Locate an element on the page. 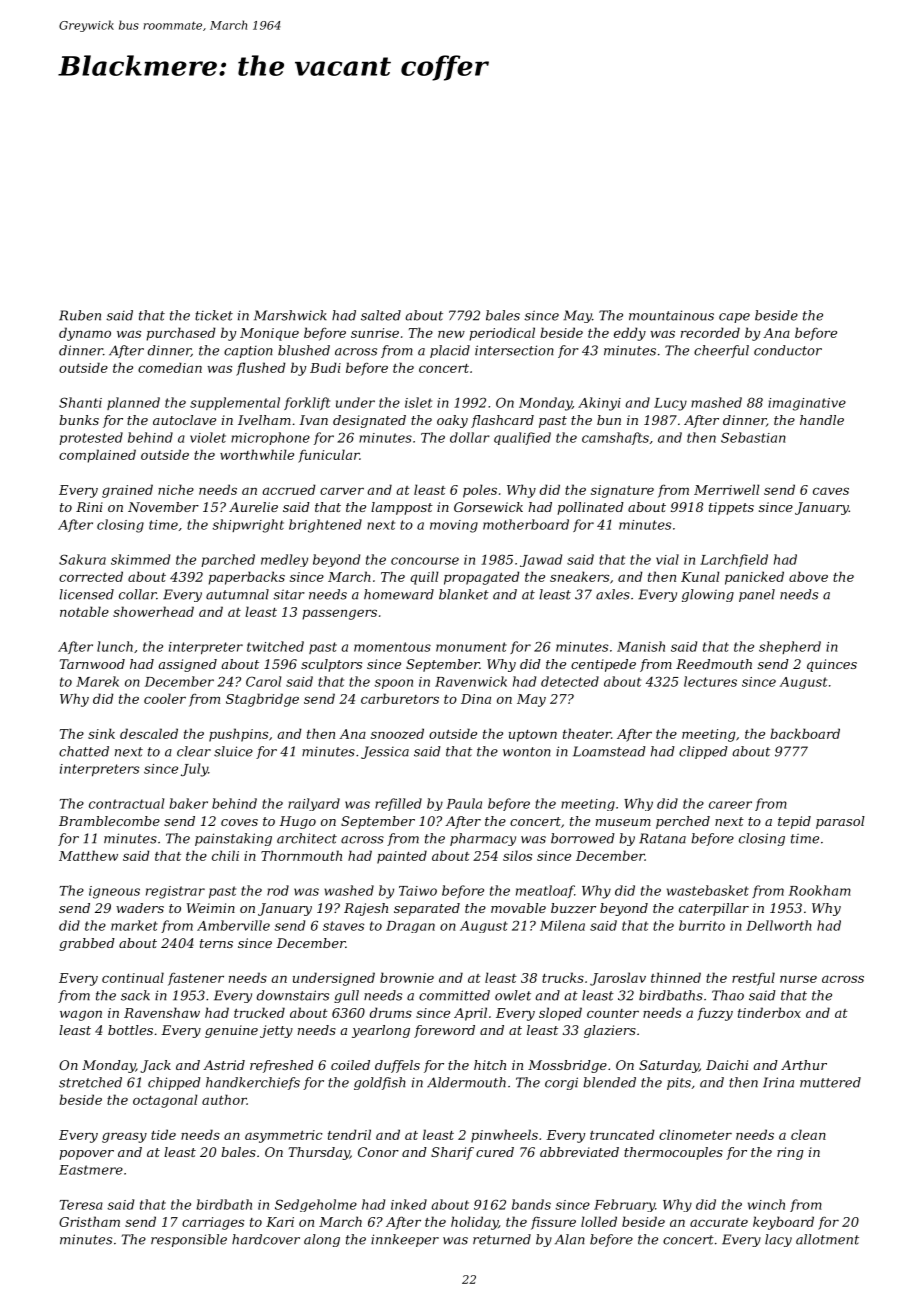  salted is located at coordinates (381, 315).
